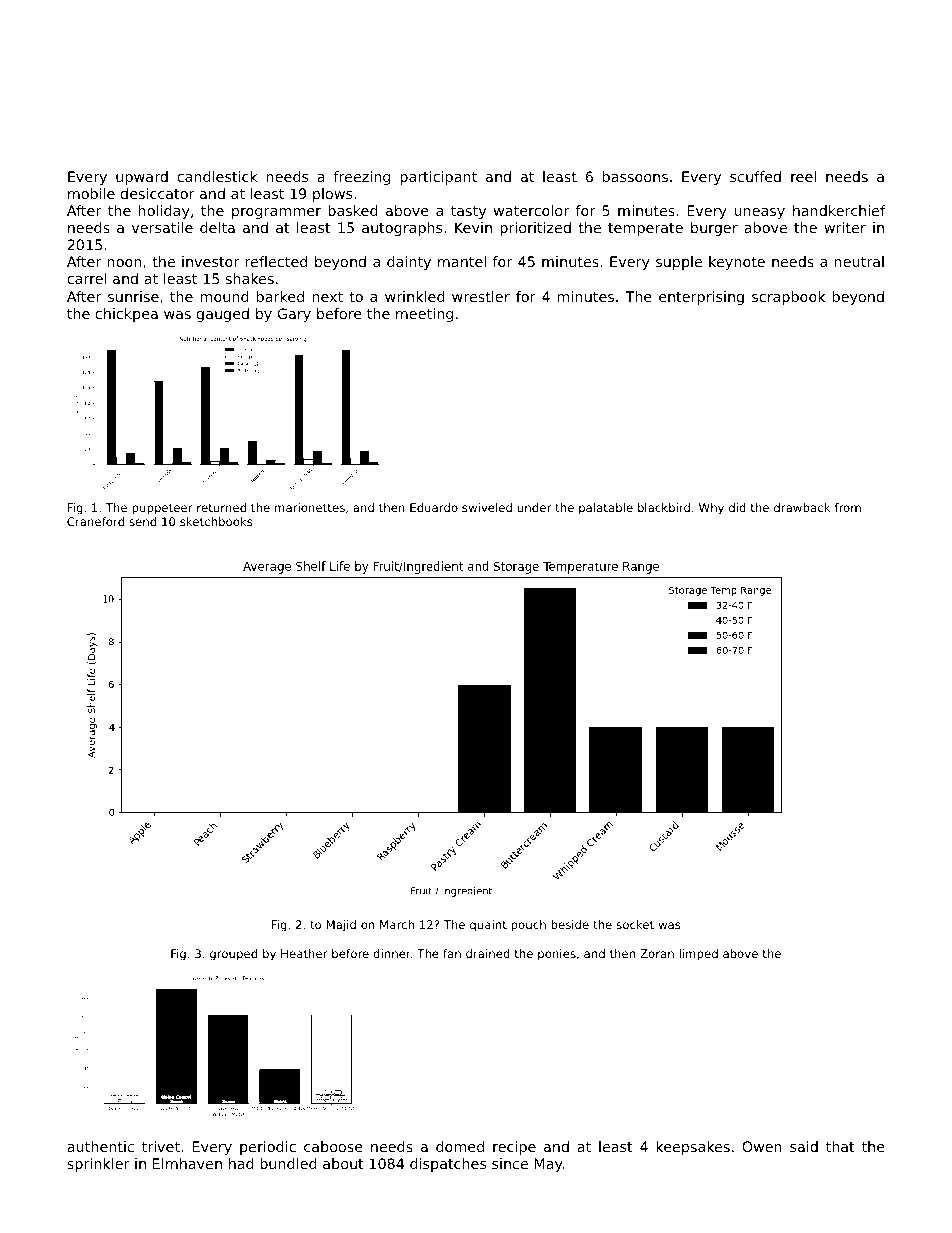  What do you see at coordinates (452, 953) in the document?
I see `fan` at bounding box center [452, 953].
